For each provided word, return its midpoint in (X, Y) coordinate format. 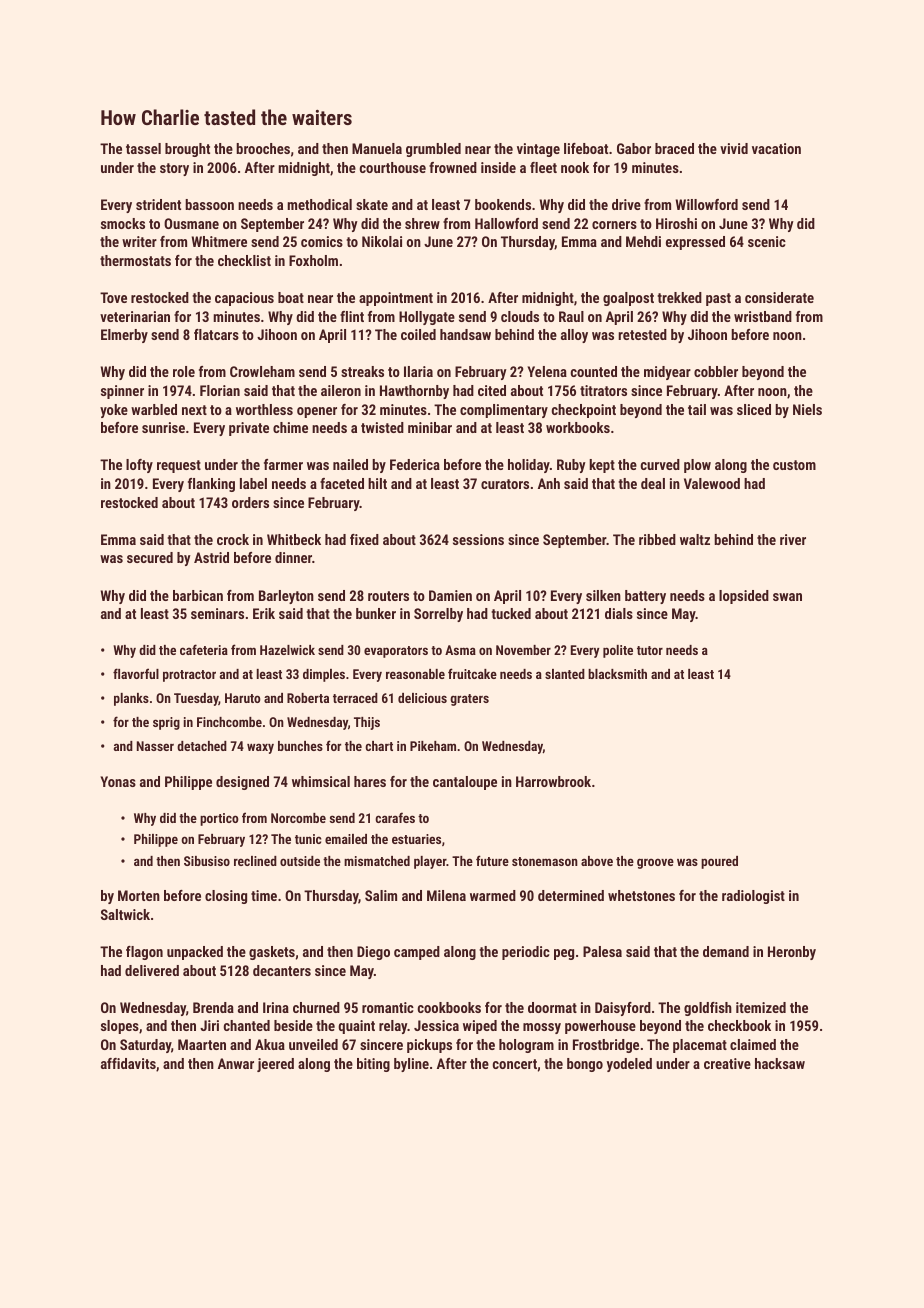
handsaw (465, 334)
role (184, 371)
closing (226, 897)
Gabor (634, 148)
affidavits (128, 1063)
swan (787, 597)
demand (726, 951)
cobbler (716, 371)
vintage (538, 150)
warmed (493, 895)
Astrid (211, 557)
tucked (511, 613)
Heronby (792, 953)
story (174, 169)
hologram (526, 1046)
